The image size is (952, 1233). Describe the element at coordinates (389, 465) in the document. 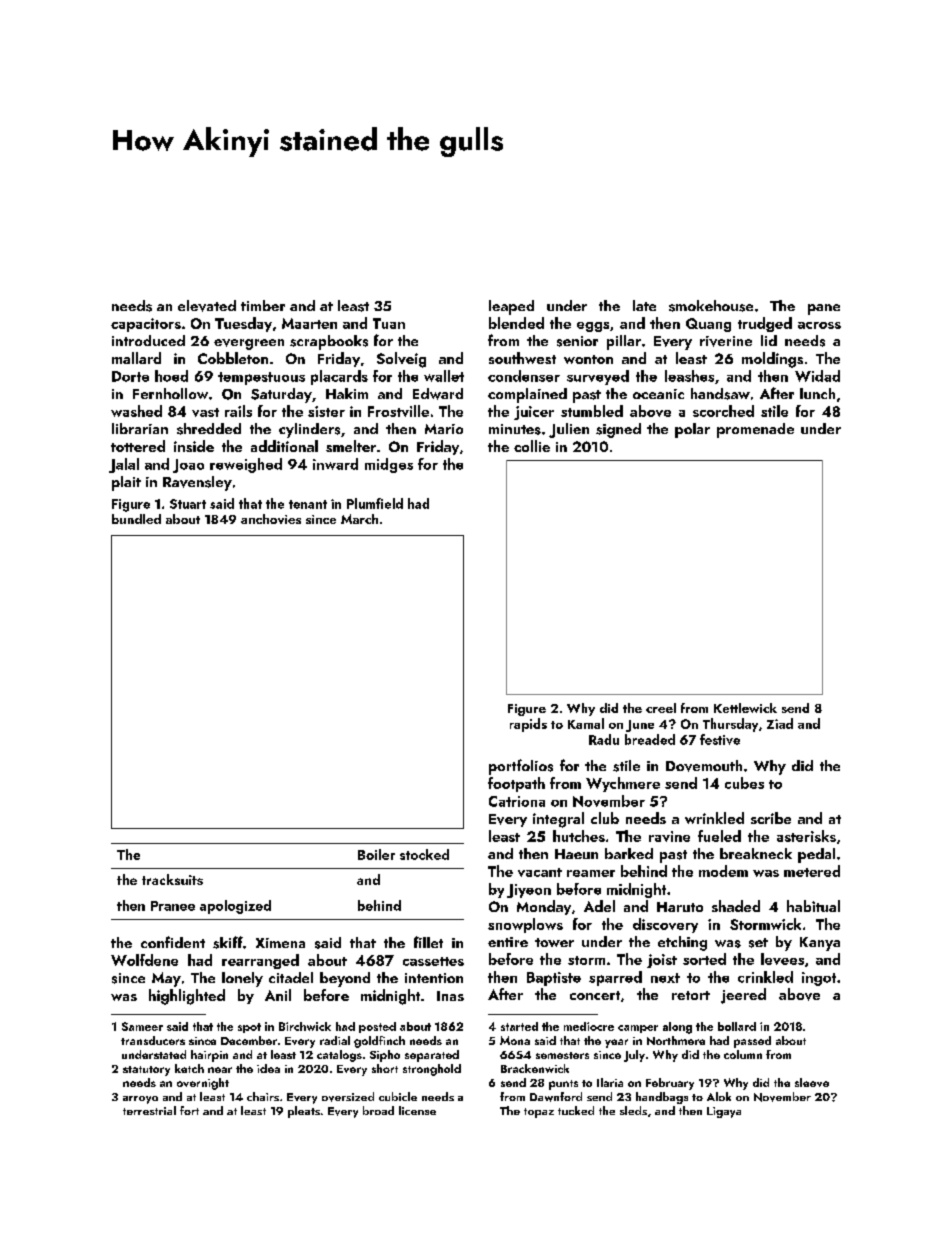

I see `midges` at that location.
